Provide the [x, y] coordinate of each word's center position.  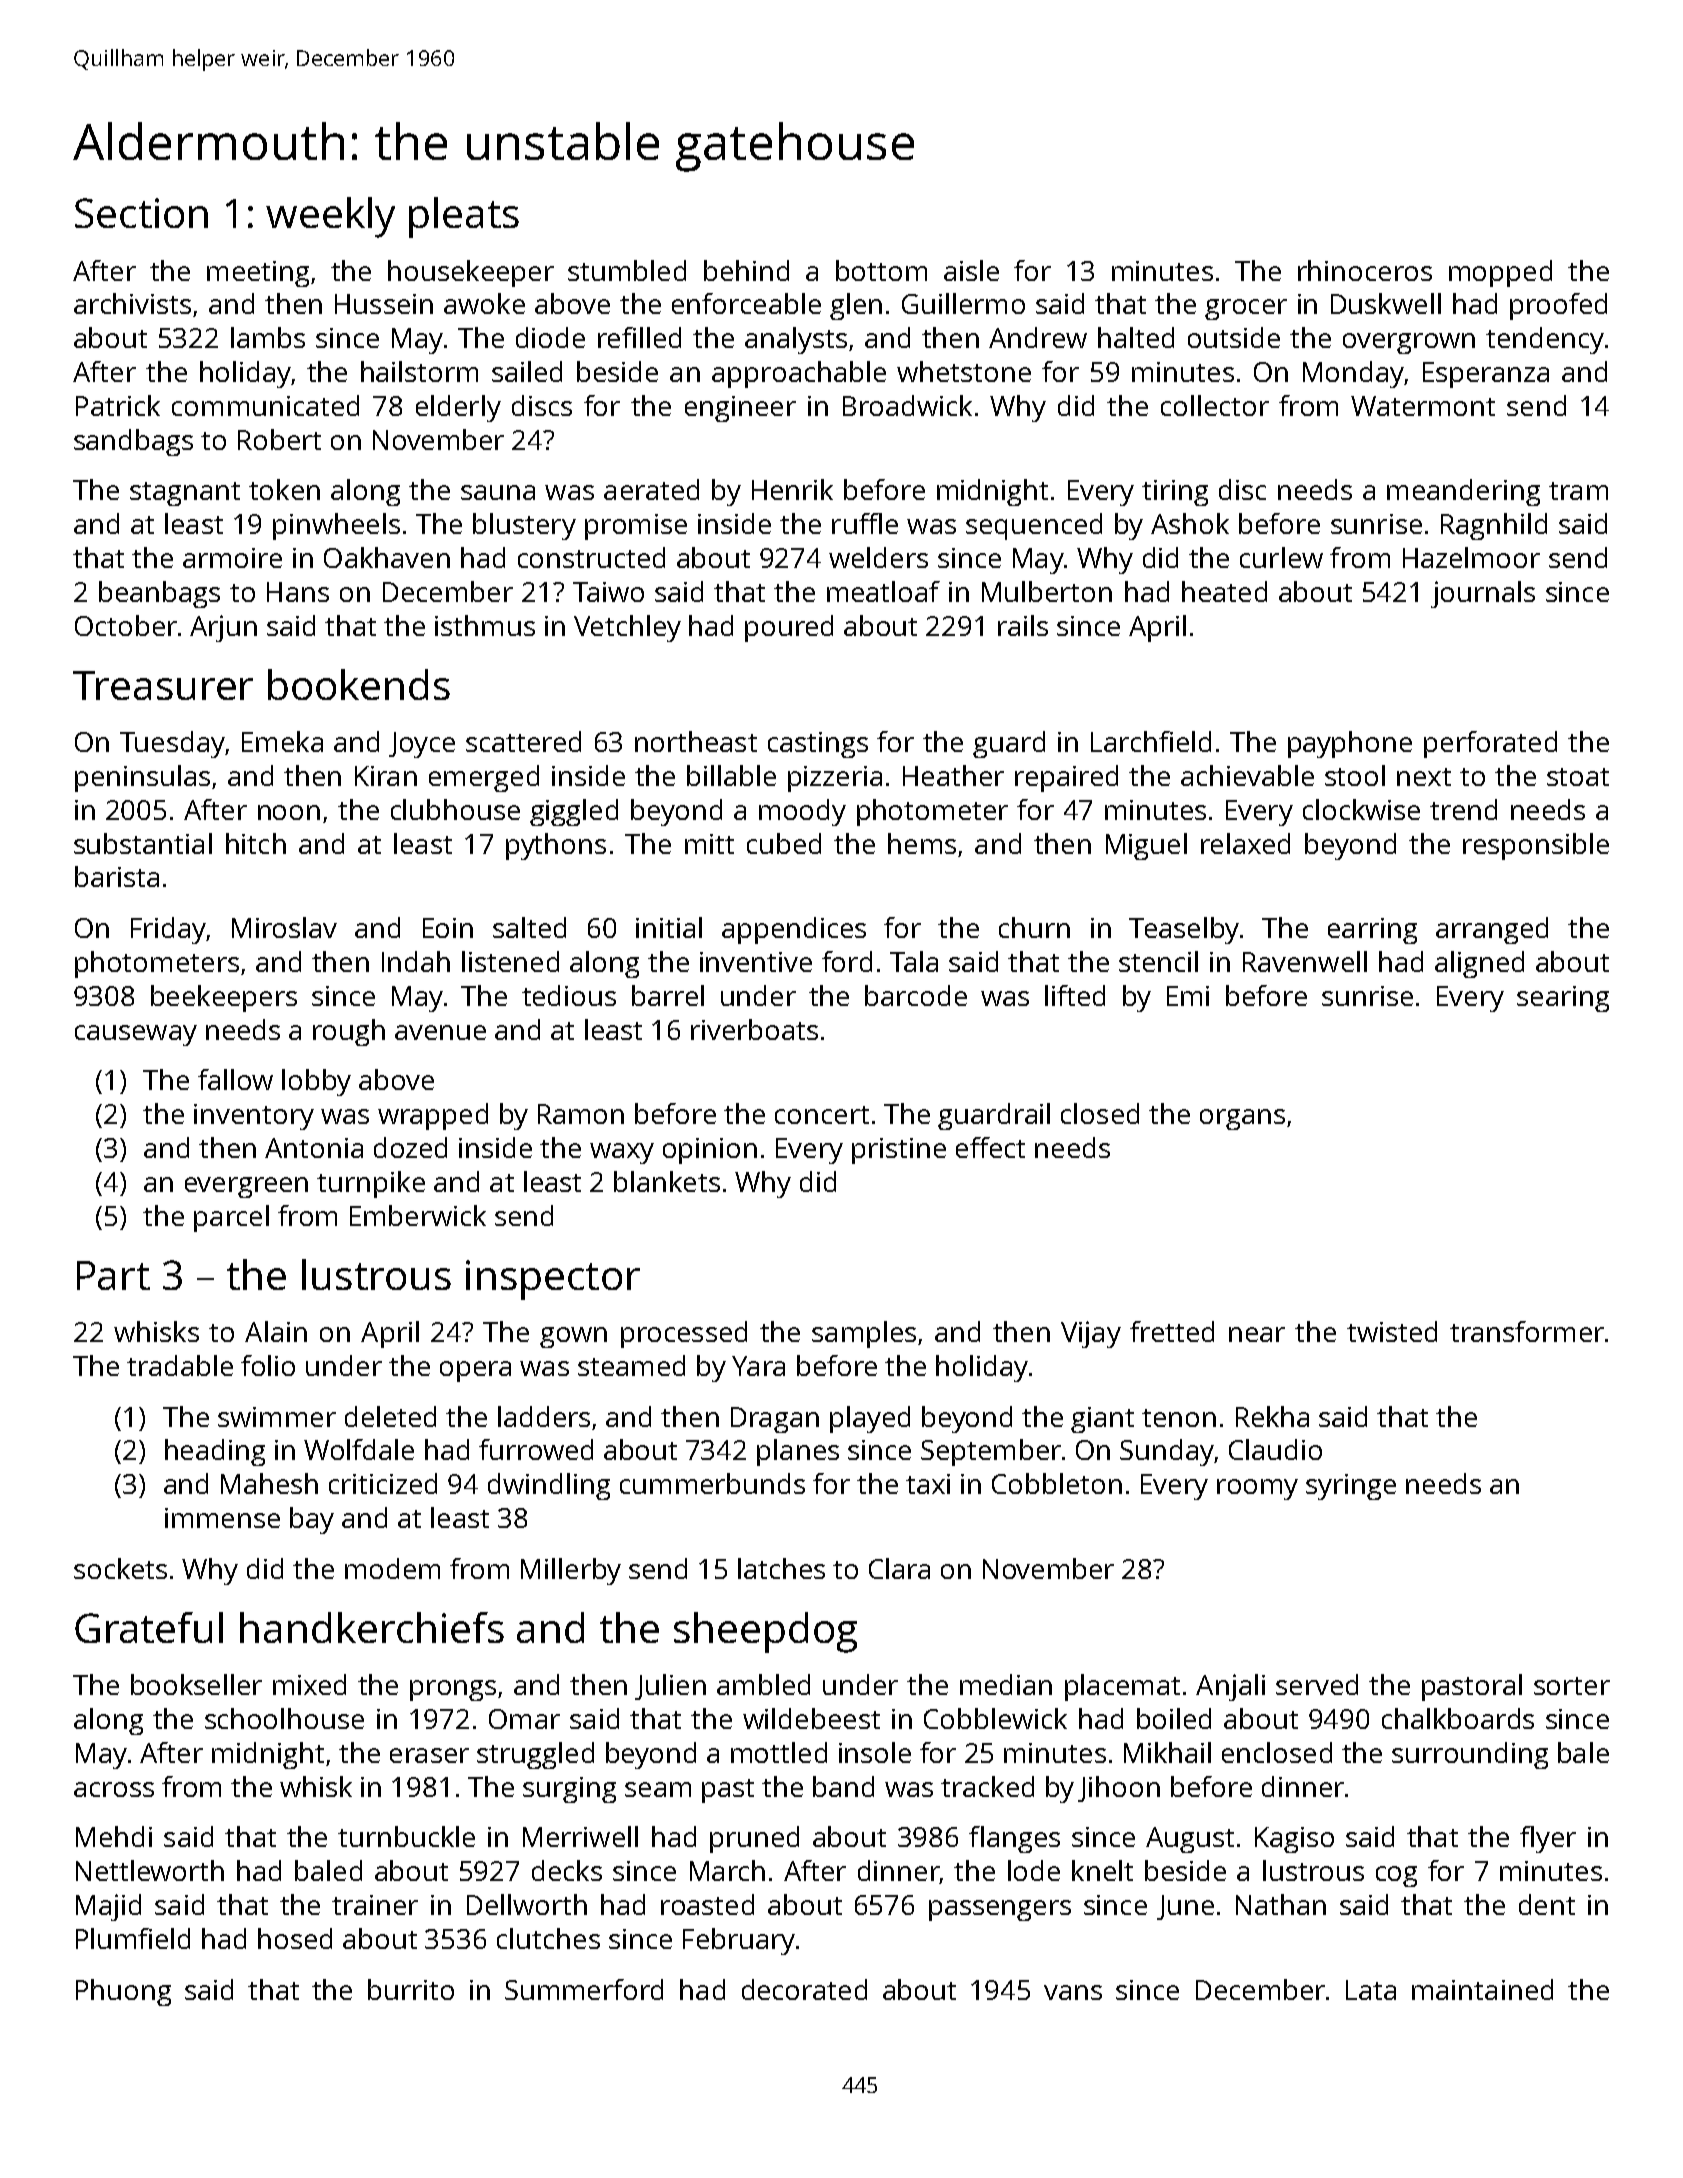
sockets [120, 1568]
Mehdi [114, 1836]
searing [1563, 999]
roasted [707, 1904]
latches [781, 1568]
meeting [258, 274]
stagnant [185, 494]
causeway [136, 1035]
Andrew [1038, 337]
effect [990, 1147]
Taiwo [608, 592]
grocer [1246, 309]
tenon [1179, 1418]
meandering [1463, 492]
